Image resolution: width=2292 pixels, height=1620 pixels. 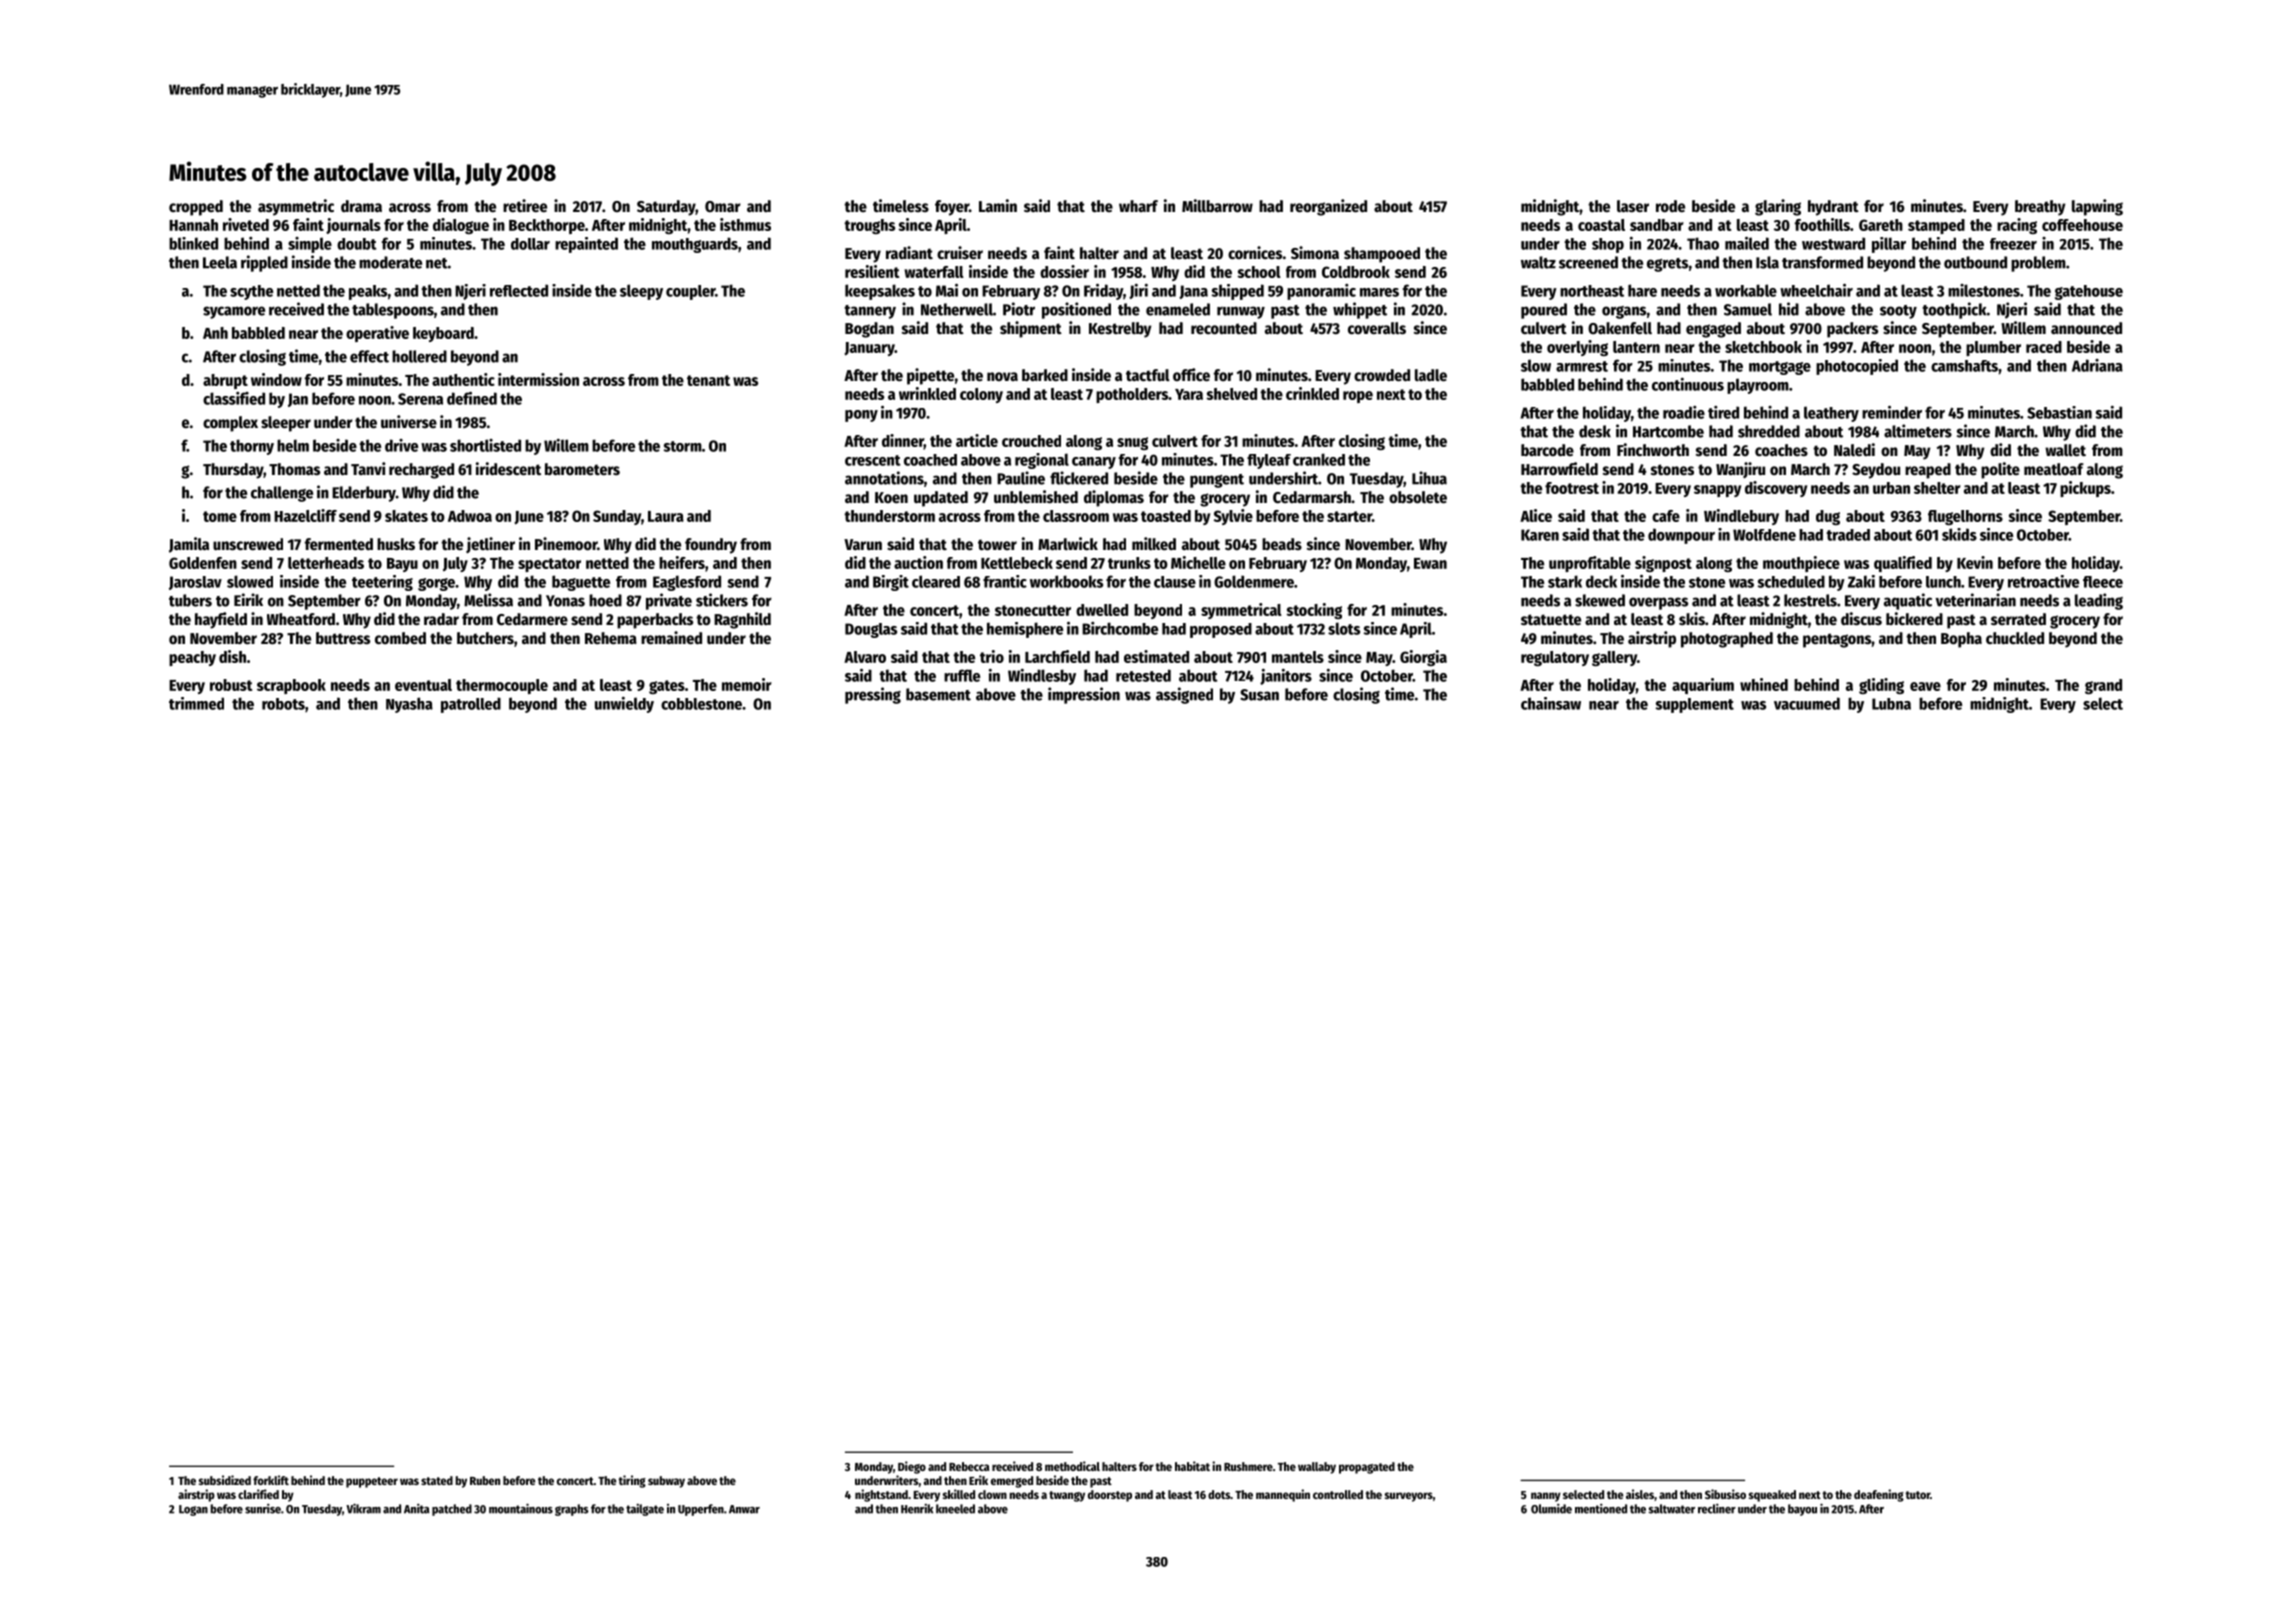 I want to click on rope, so click(x=1358, y=397).
